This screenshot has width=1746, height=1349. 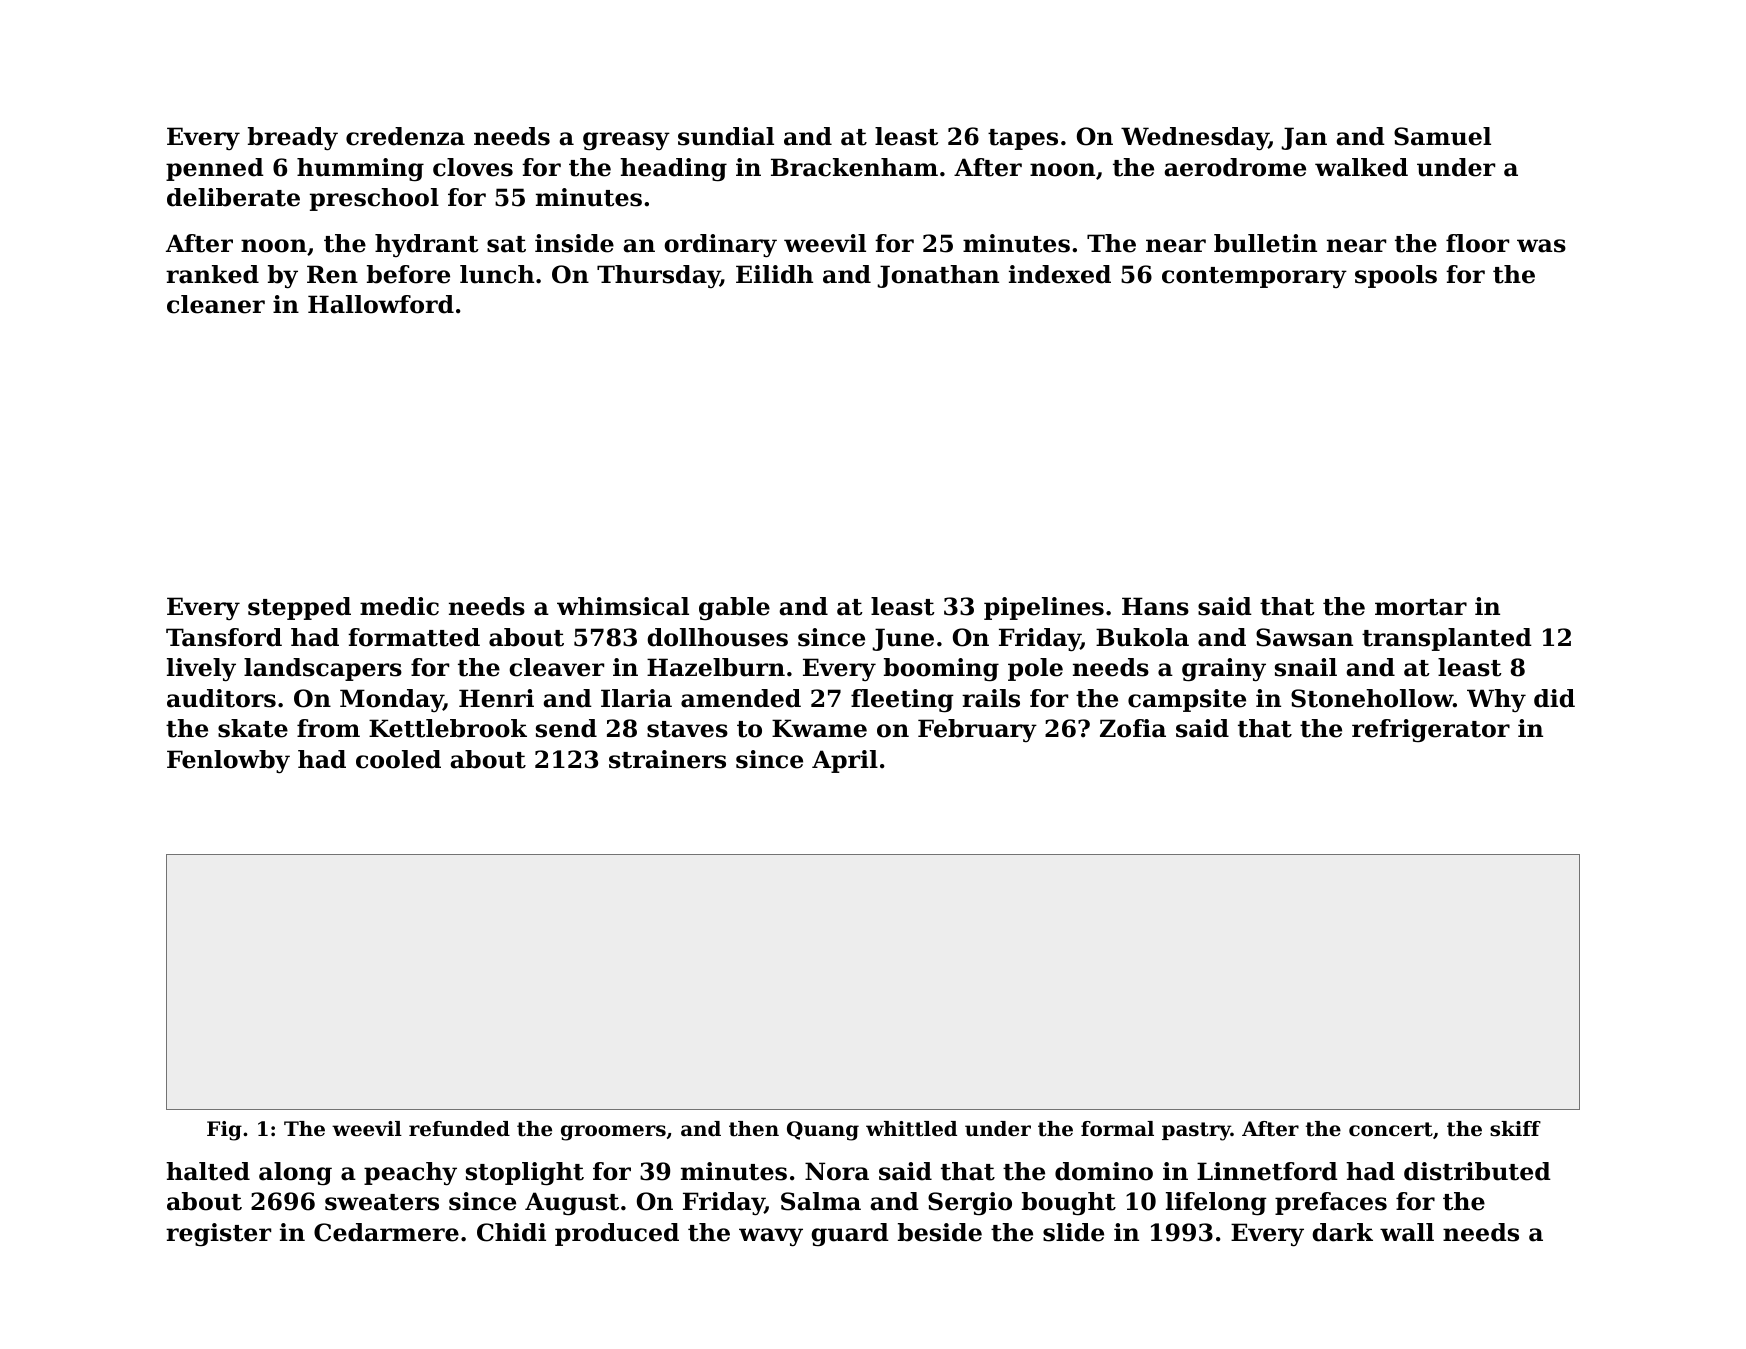 What do you see at coordinates (1023, 139) in the screenshot?
I see `tapes` at bounding box center [1023, 139].
